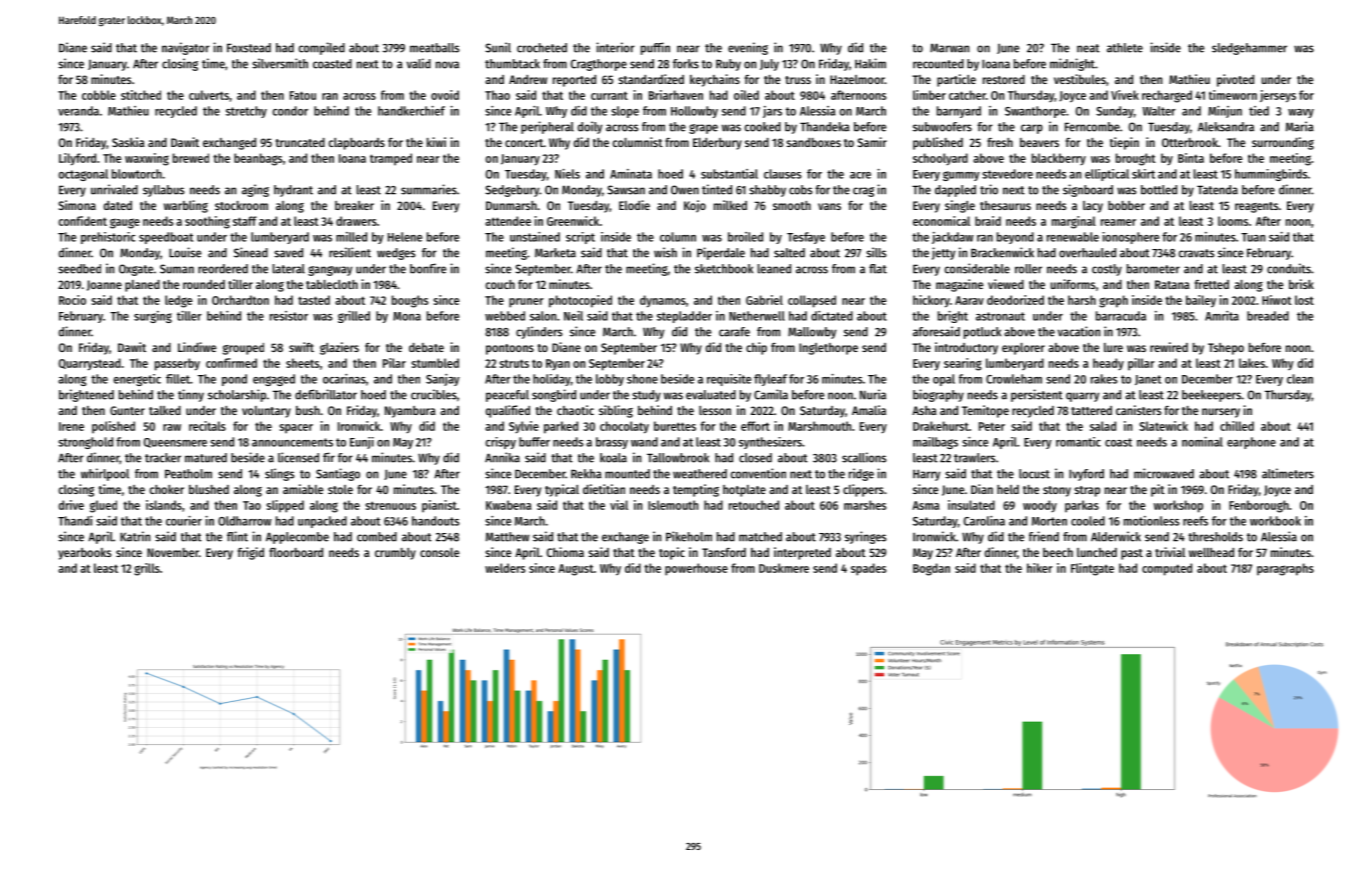 This screenshot has height=887, width=1372. Describe the element at coordinates (77, 159) in the screenshot. I see `Lilyford` at that location.
